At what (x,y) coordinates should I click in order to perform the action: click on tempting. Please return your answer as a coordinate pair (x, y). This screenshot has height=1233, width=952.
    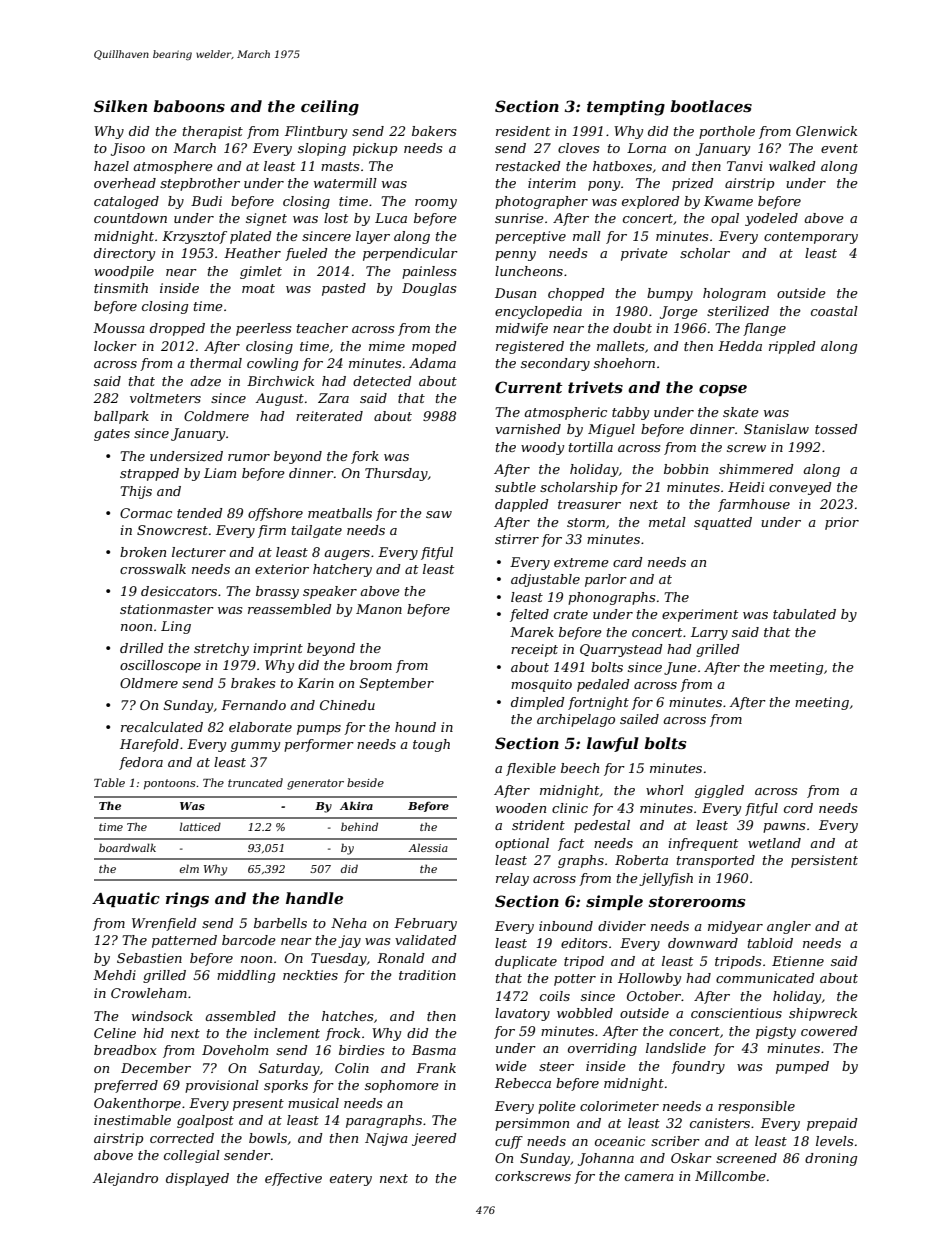
    Looking at the image, I should click on (626, 108).
